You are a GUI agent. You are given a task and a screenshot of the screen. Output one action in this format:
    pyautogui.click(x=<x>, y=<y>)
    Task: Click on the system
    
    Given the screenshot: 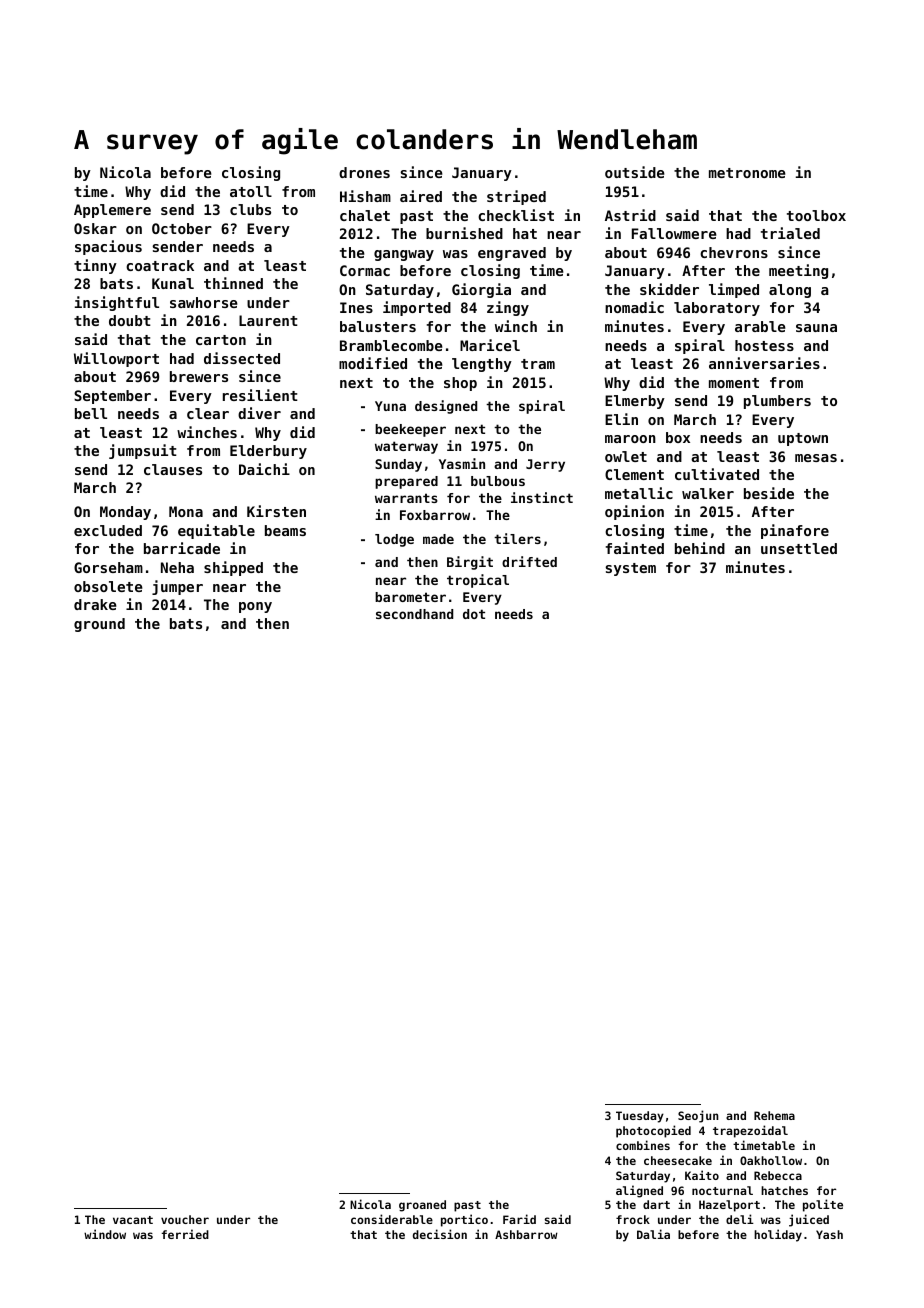 What is the action you would take?
    pyautogui.click(x=630, y=569)
